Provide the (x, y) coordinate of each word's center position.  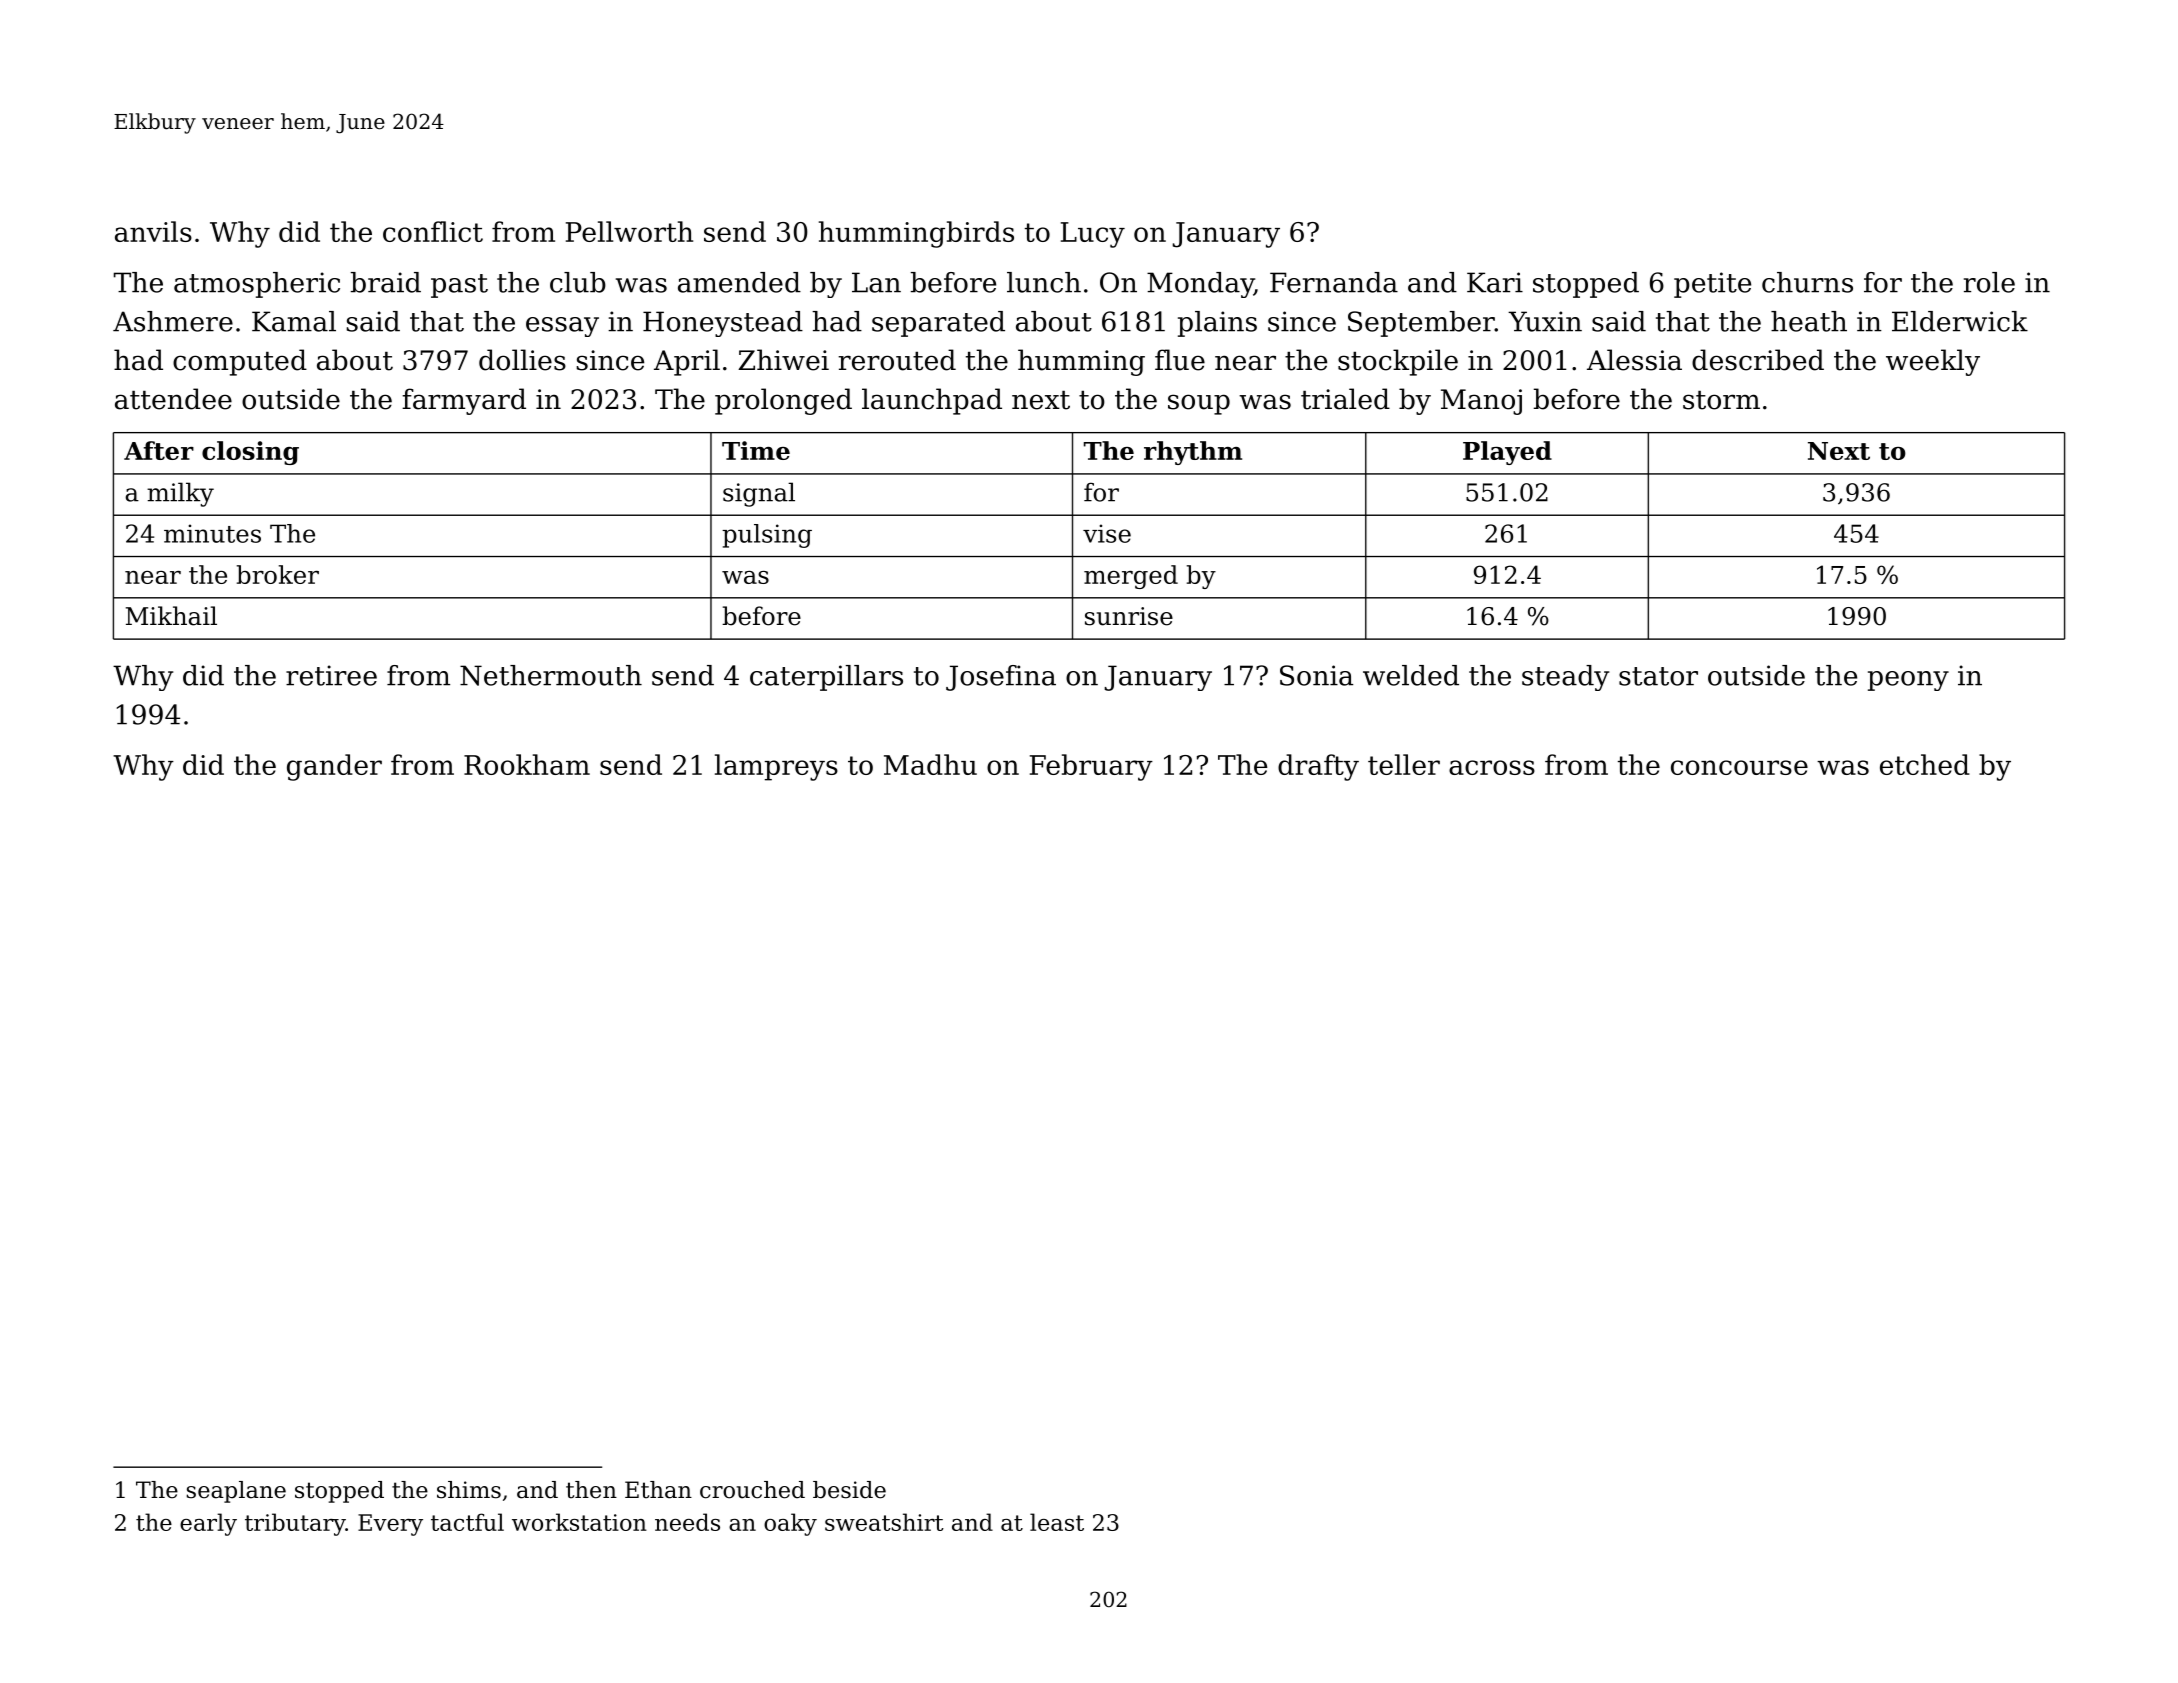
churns (1807, 282)
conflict (433, 231)
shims (469, 1490)
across (1492, 767)
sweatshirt (884, 1522)
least (1057, 1522)
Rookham (527, 764)
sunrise (1129, 616)
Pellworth (629, 231)
